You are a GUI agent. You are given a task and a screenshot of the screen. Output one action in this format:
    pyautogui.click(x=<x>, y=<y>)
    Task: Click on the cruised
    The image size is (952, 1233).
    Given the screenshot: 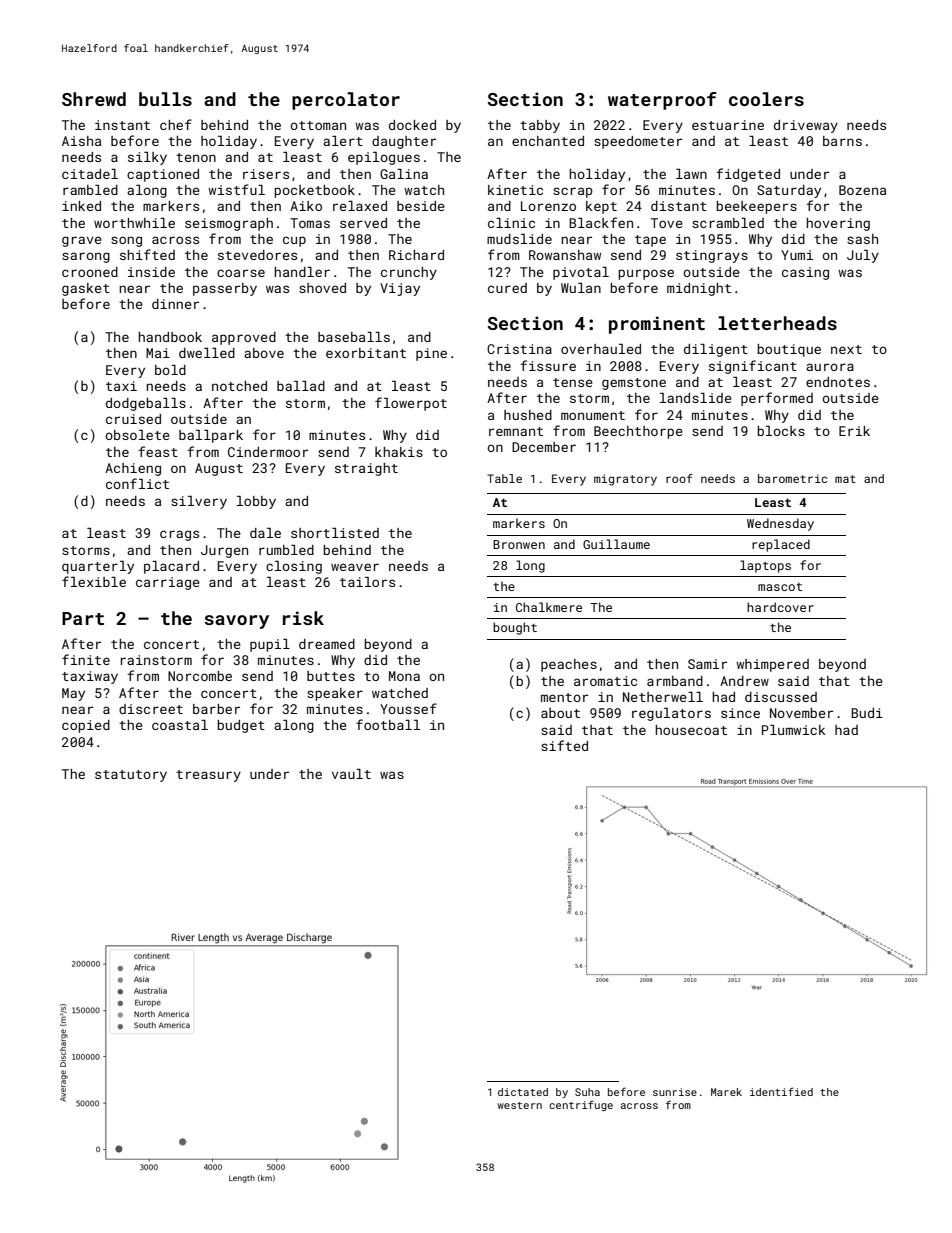 What is the action you would take?
    pyautogui.click(x=133, y=419)
